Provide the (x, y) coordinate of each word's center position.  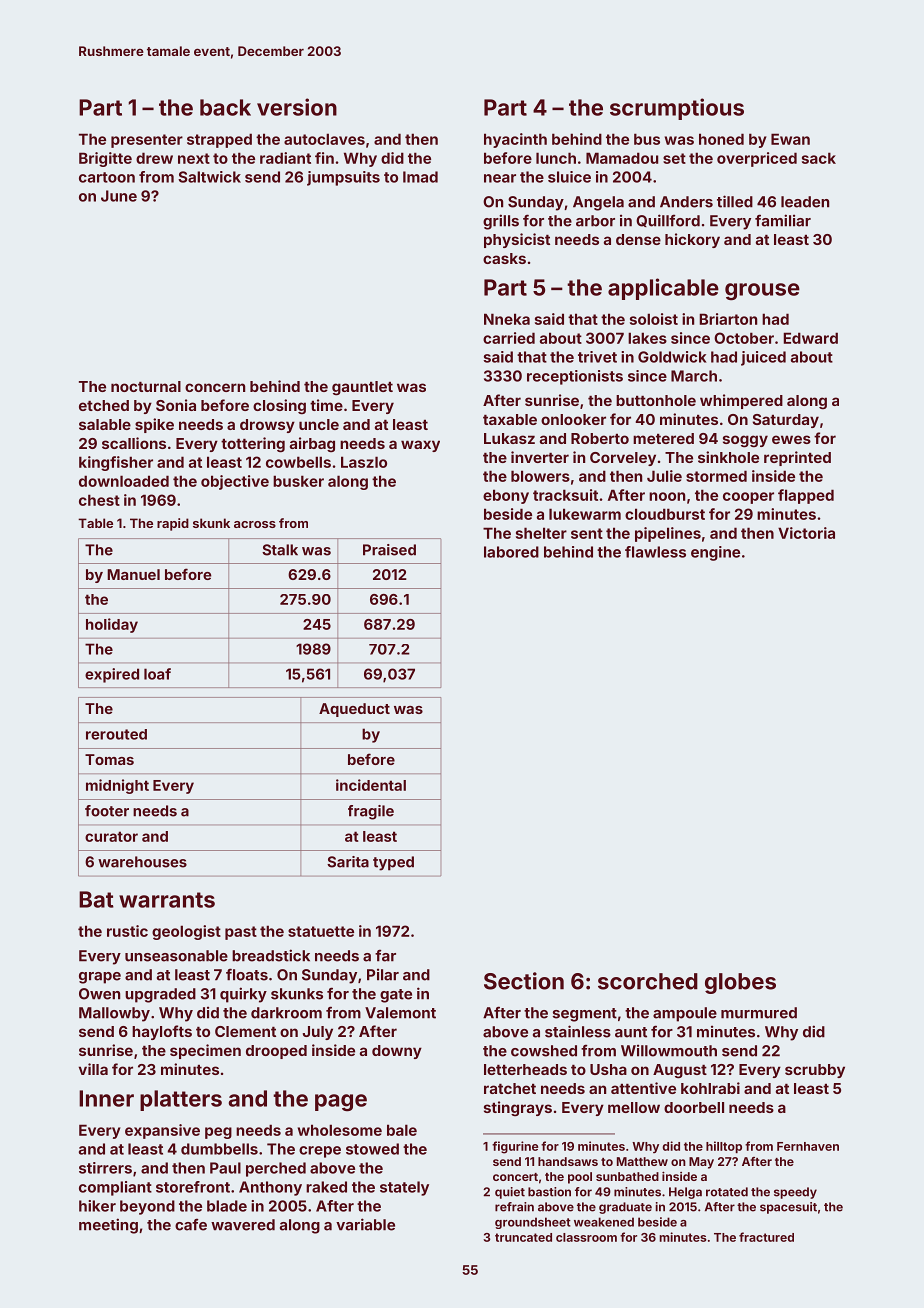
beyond (147, 1207)
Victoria (806, 533)
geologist (186, 932)
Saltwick (209, 177)
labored (511, 552)
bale (402, 1130)
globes (740, 983)
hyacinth (515, 140)
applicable (663, 289)
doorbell (694, 1107)
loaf (157, 674)
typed (393, 863)
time (326, 405)
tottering (253, 445)
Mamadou (622, 158)
